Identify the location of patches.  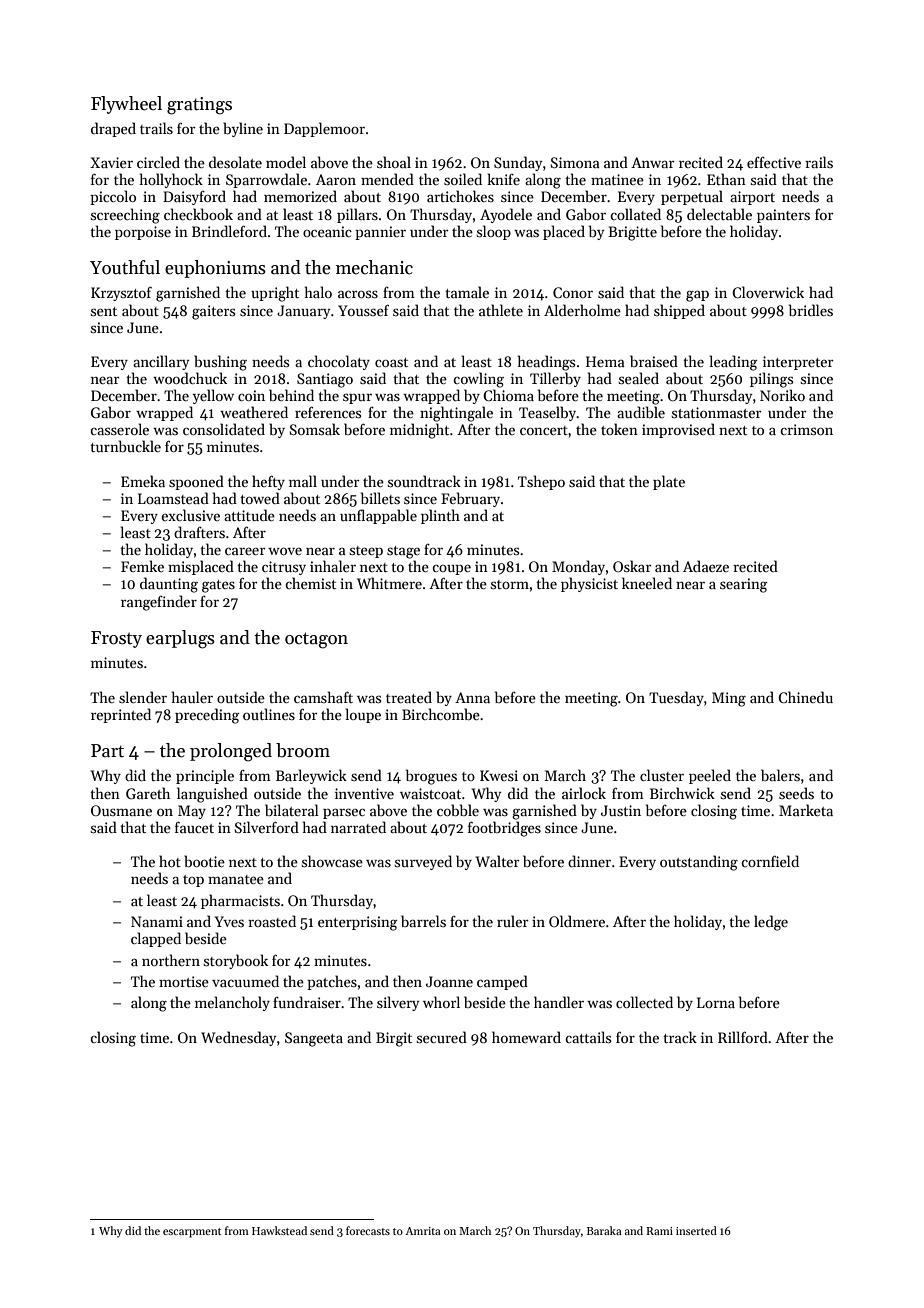
(332, 982).
